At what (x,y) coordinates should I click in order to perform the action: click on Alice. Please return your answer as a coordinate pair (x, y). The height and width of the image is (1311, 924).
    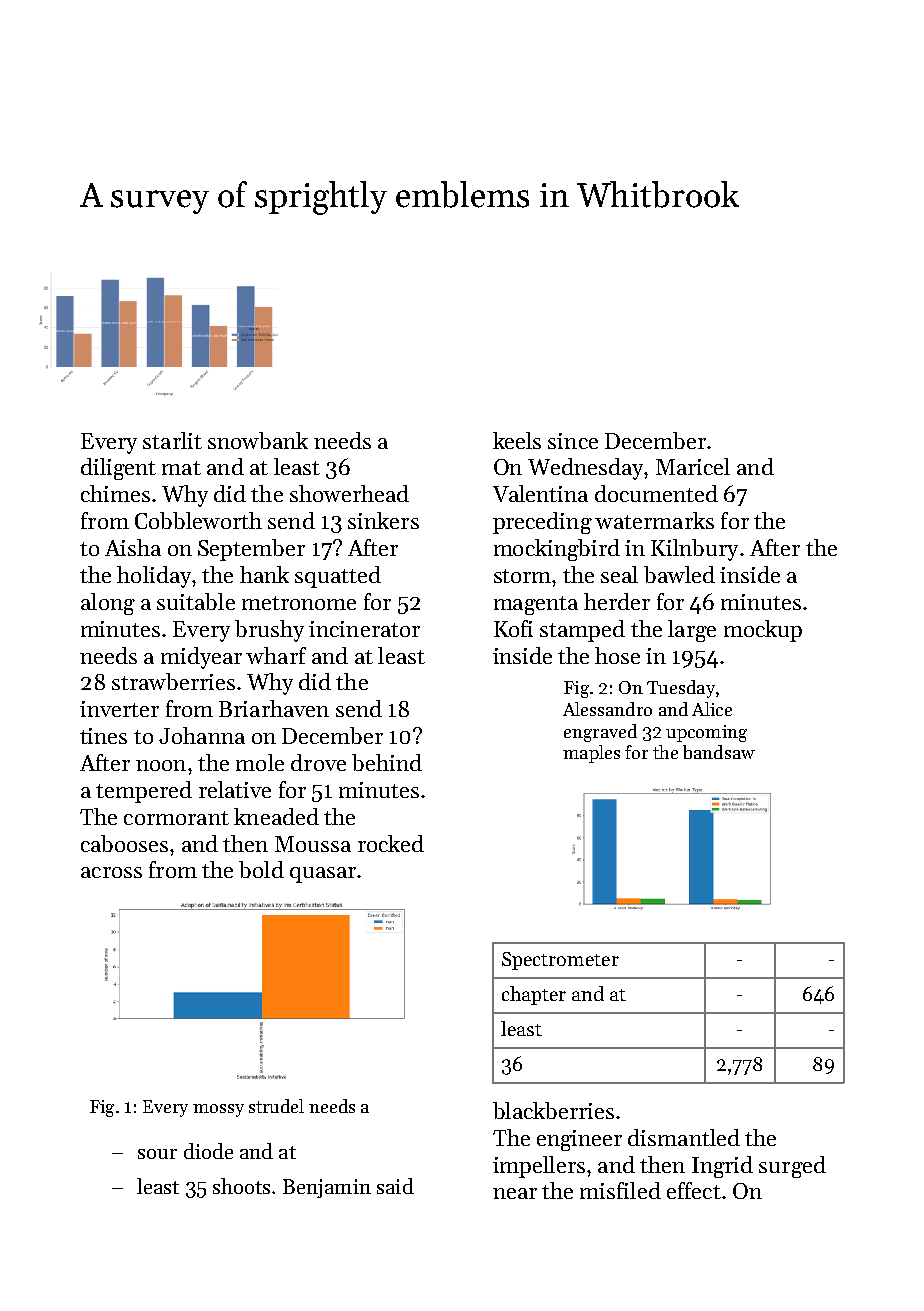
    Looking at the image, I should click on (712, 709).
